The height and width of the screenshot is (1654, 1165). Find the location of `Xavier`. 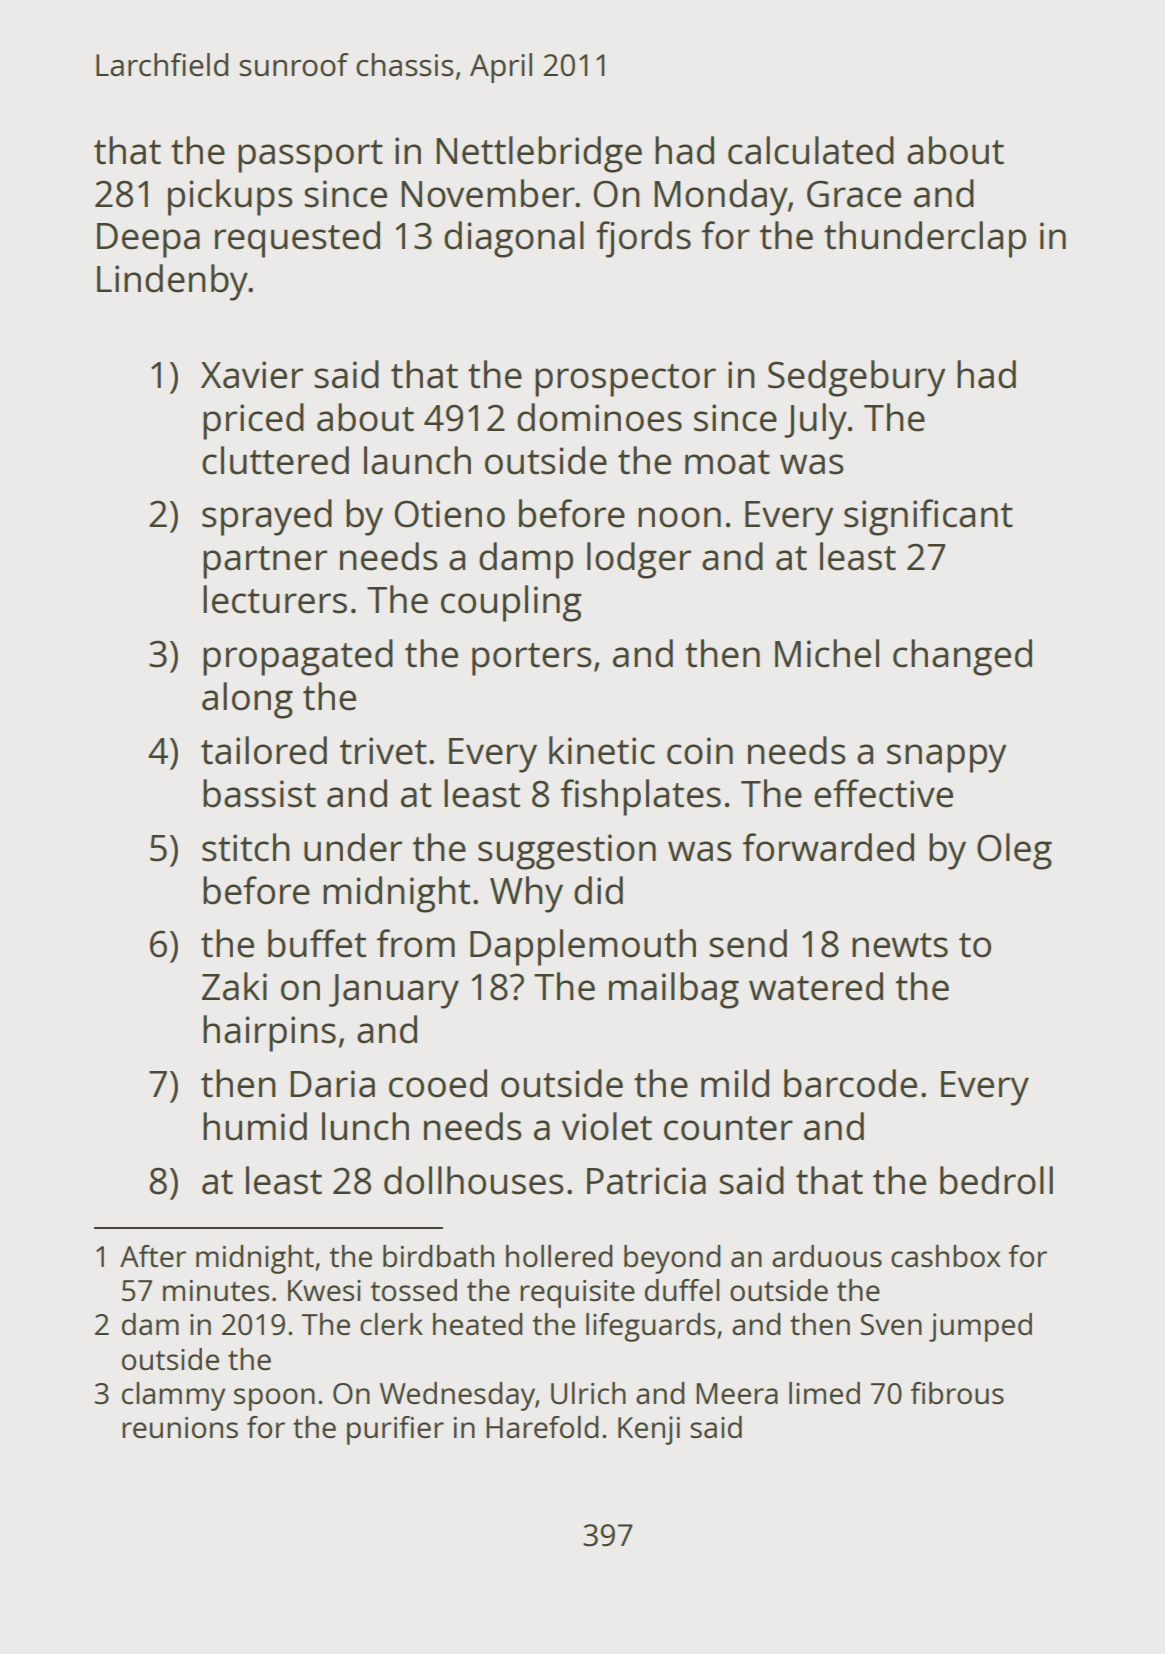

Xavier is located at coordinates (252, 375).
